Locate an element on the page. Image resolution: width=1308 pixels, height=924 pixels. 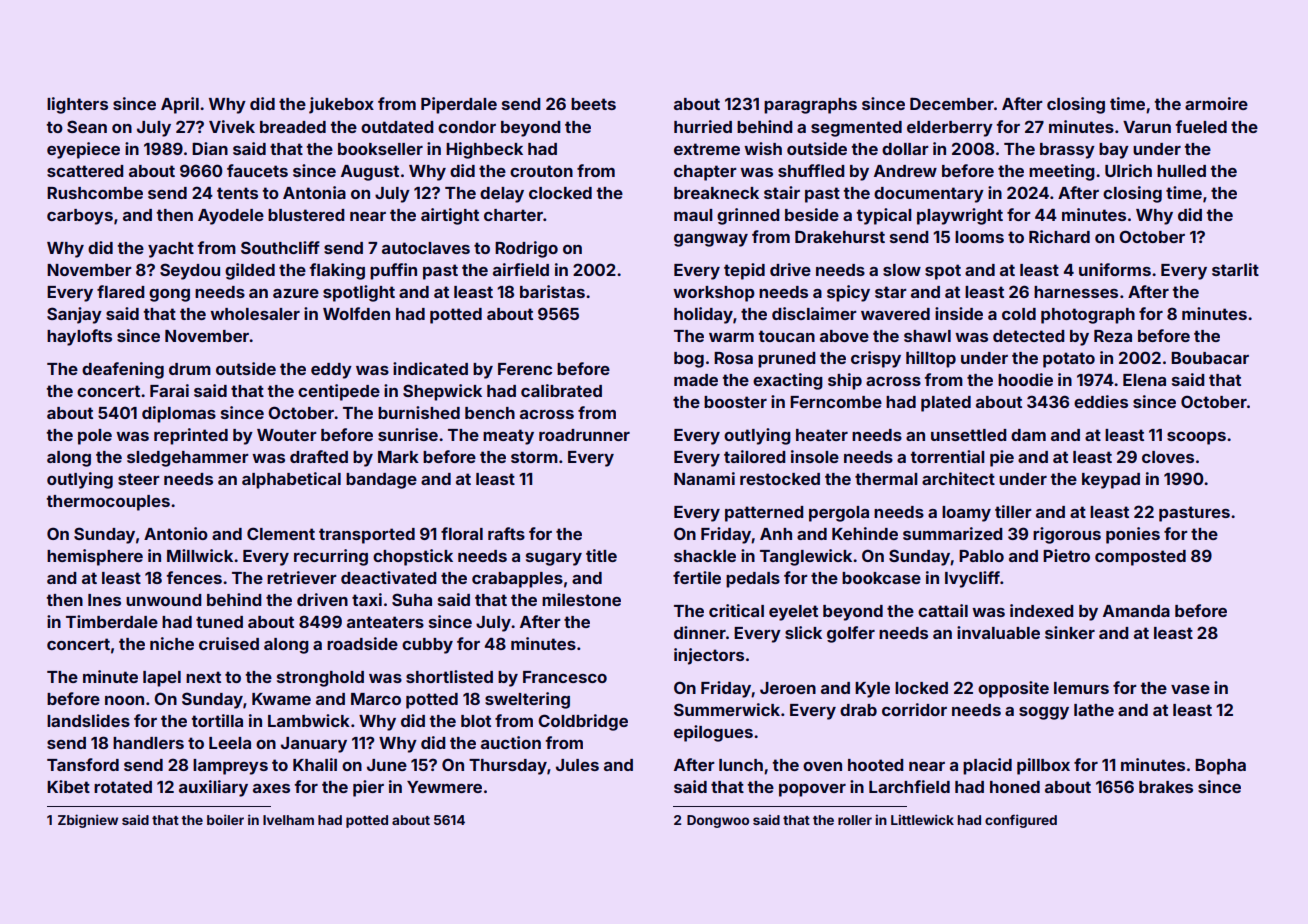
hulled is located at coordinates (1181, 171).
